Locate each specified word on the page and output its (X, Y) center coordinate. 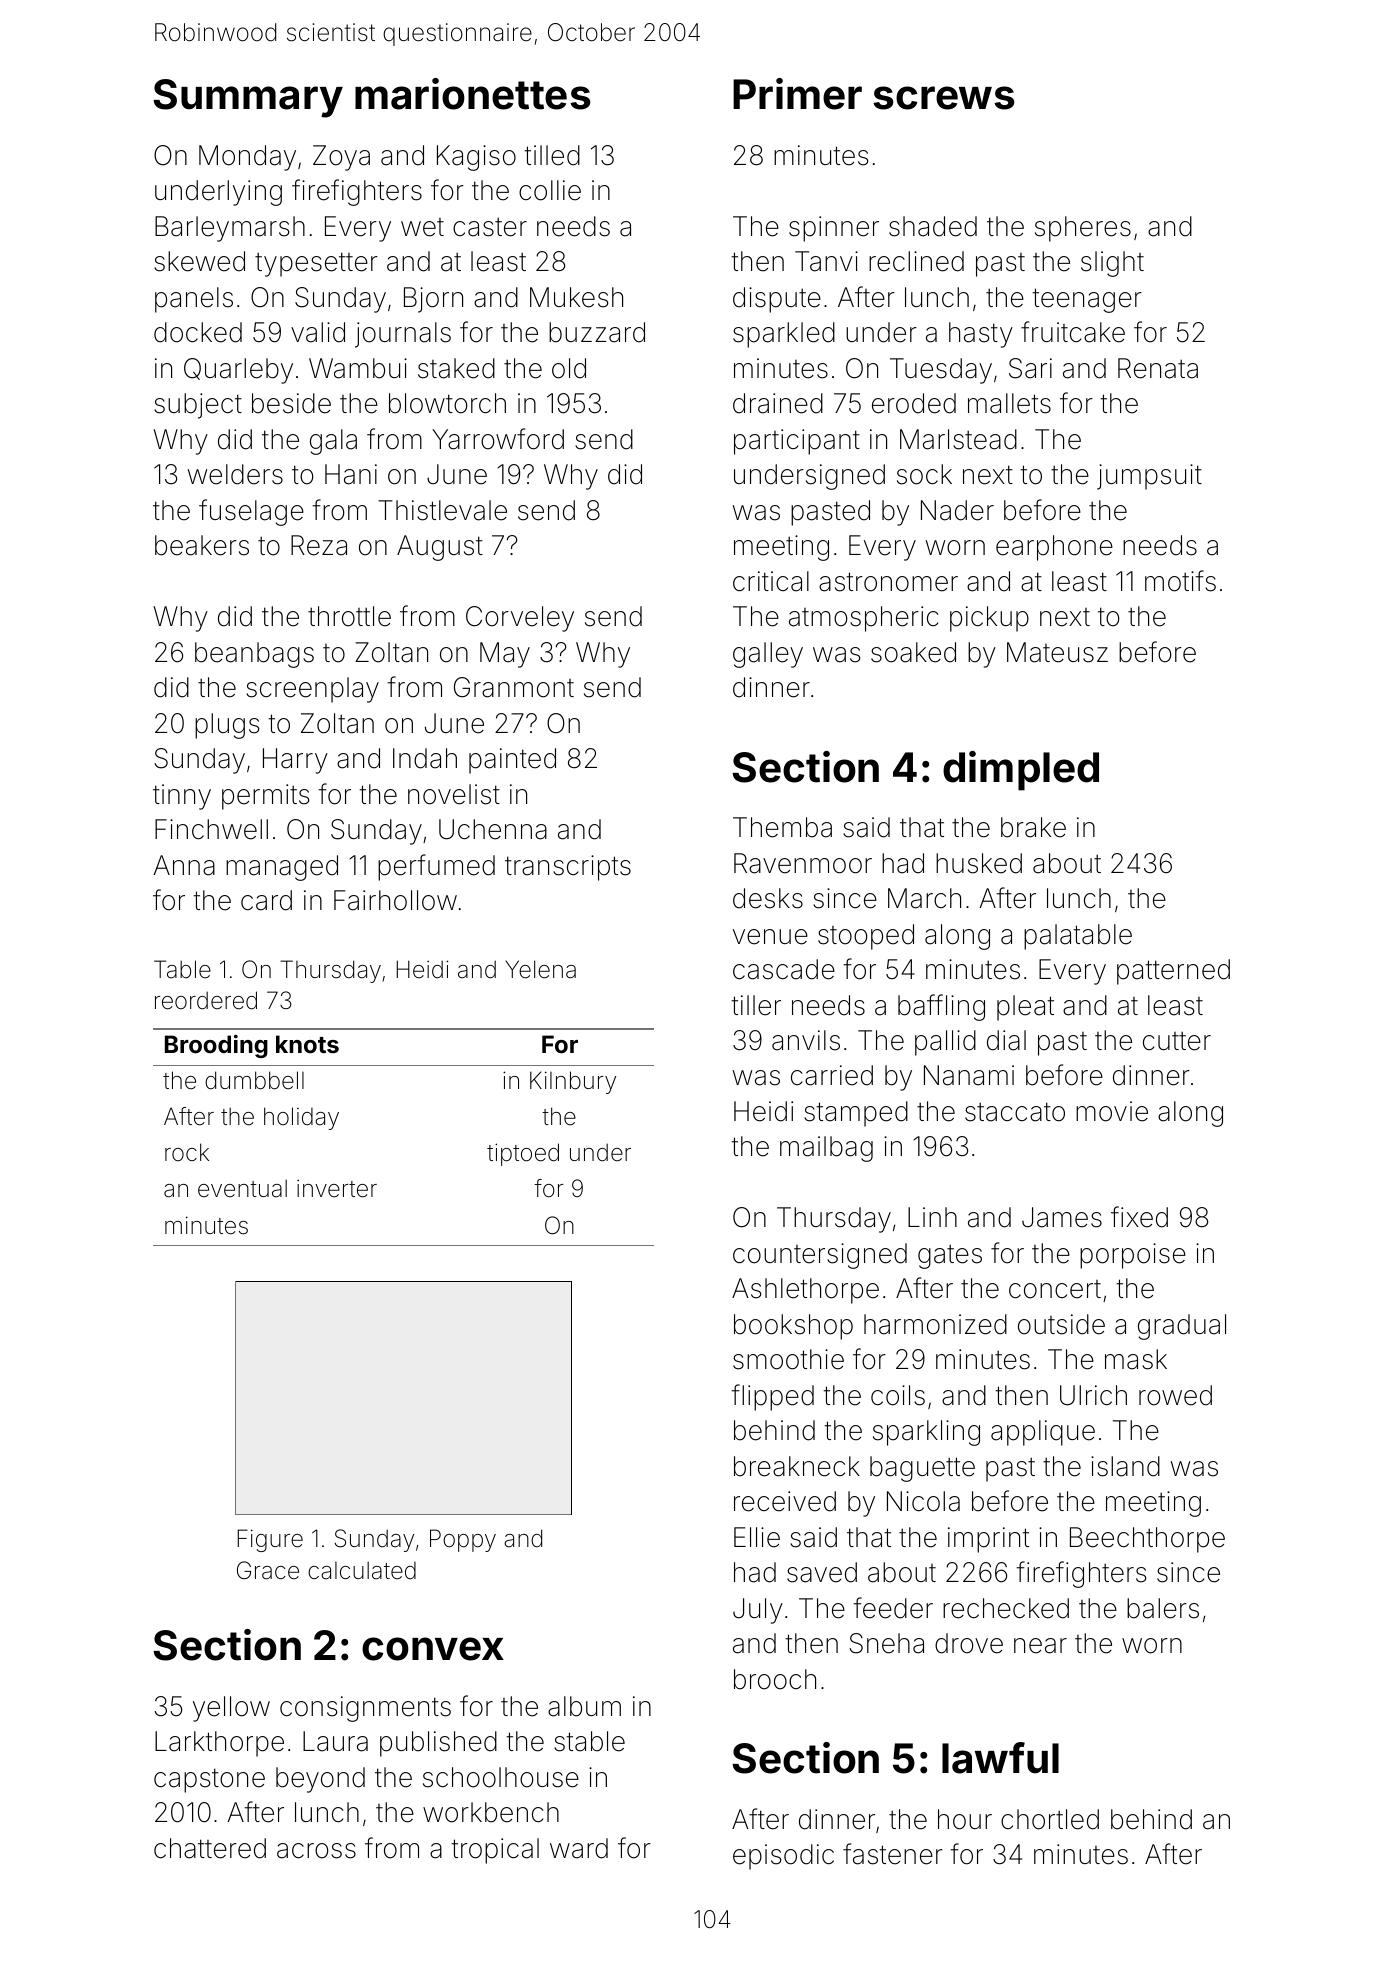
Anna (184, 865)
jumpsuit (1149, 477)
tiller (756, 1005)
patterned (1173, 972)
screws (943, 98)
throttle (349, 616)
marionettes (472, 94)
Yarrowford (498, 439)
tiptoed (523, 1154)
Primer (797, 94)
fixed (1139, 1217)
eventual (242, 1188)
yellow (231, 1709)
